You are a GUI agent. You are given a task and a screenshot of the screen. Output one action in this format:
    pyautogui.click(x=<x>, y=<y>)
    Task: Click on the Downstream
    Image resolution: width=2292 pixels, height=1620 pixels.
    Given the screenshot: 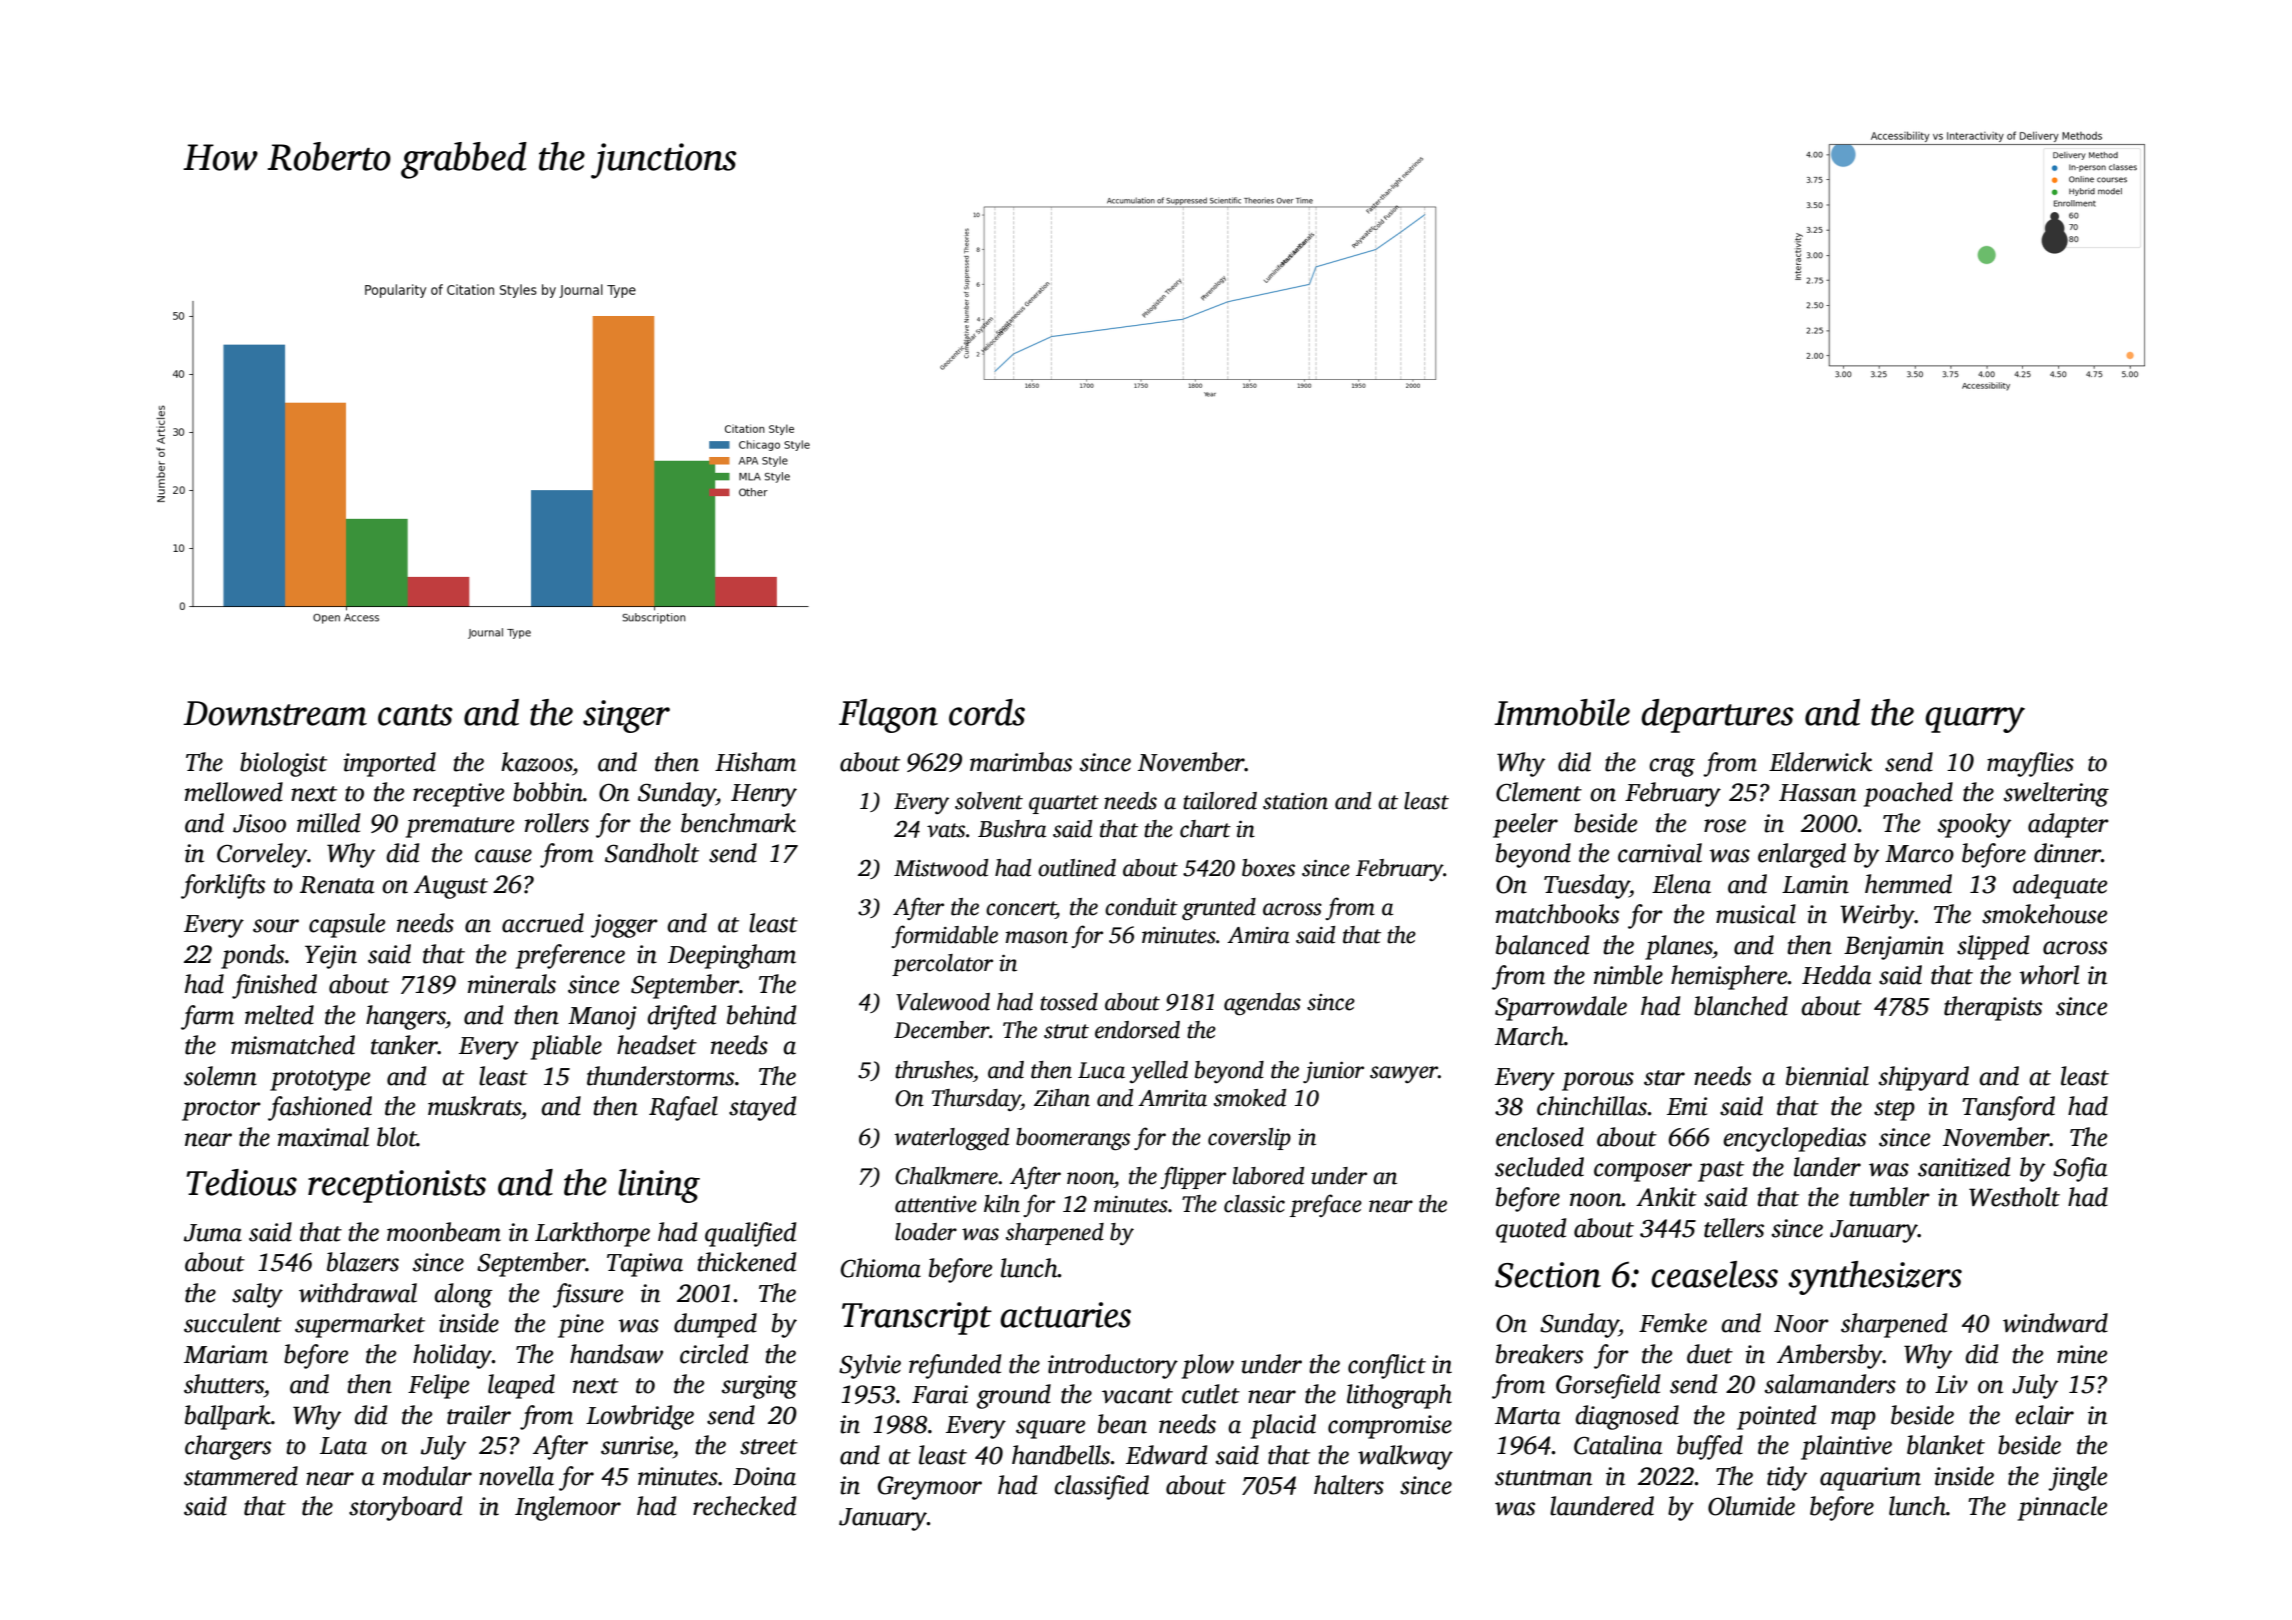 What is the action you would take?
    pyautogui.click(x=275, y=713)
